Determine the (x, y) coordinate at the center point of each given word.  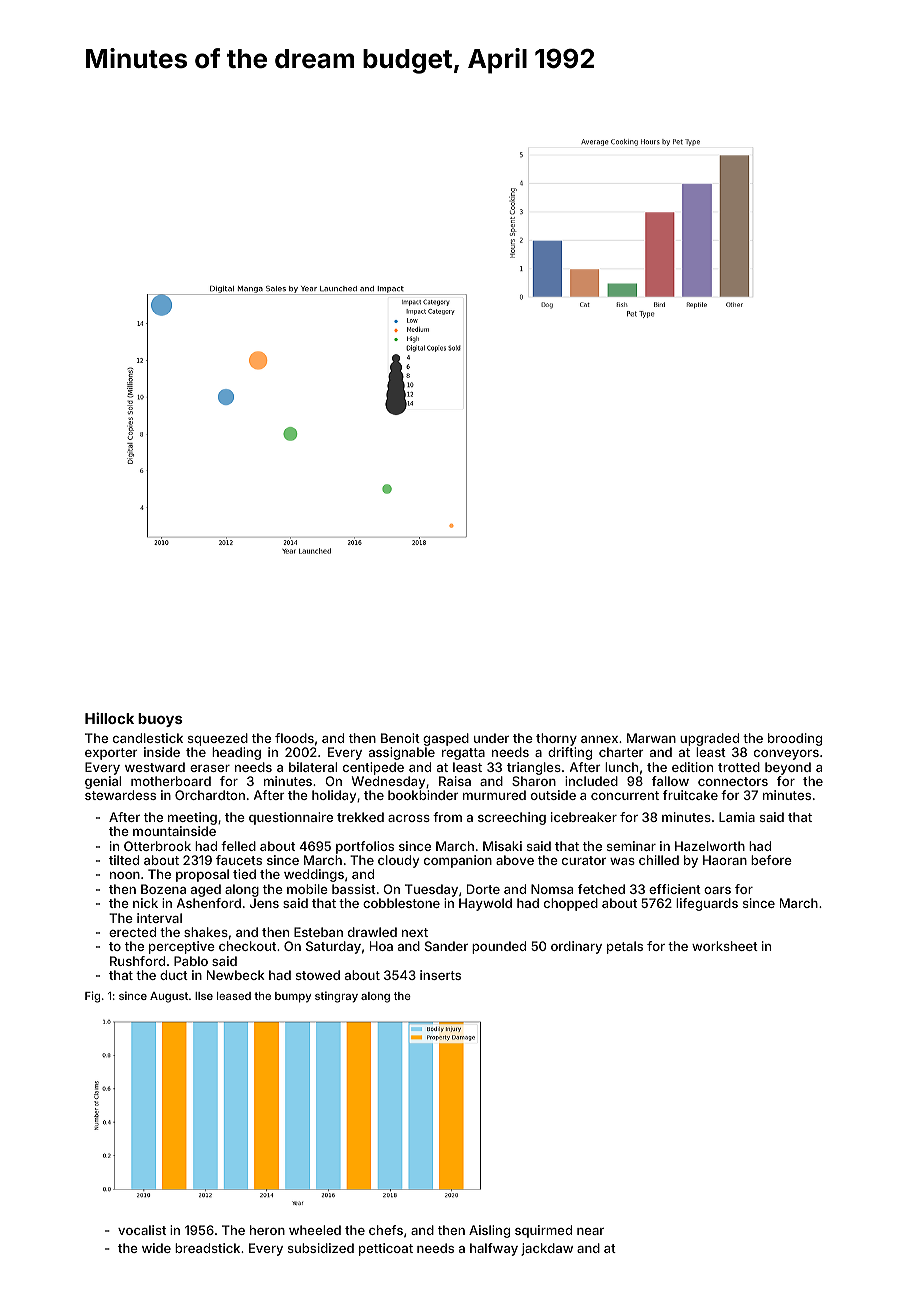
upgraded (709, 739)
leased (234, 996)
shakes (206, 932)
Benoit (400, 738)
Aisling (489, 1231)
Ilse (204, 996)
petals (625, 947)
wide (156, 1248)
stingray (336, 997)
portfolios (365, 847)
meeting (192, 818)
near (590, 1231)
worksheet (725, 946)
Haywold (485, 904)
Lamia (737, 817)
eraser (210, 768)
